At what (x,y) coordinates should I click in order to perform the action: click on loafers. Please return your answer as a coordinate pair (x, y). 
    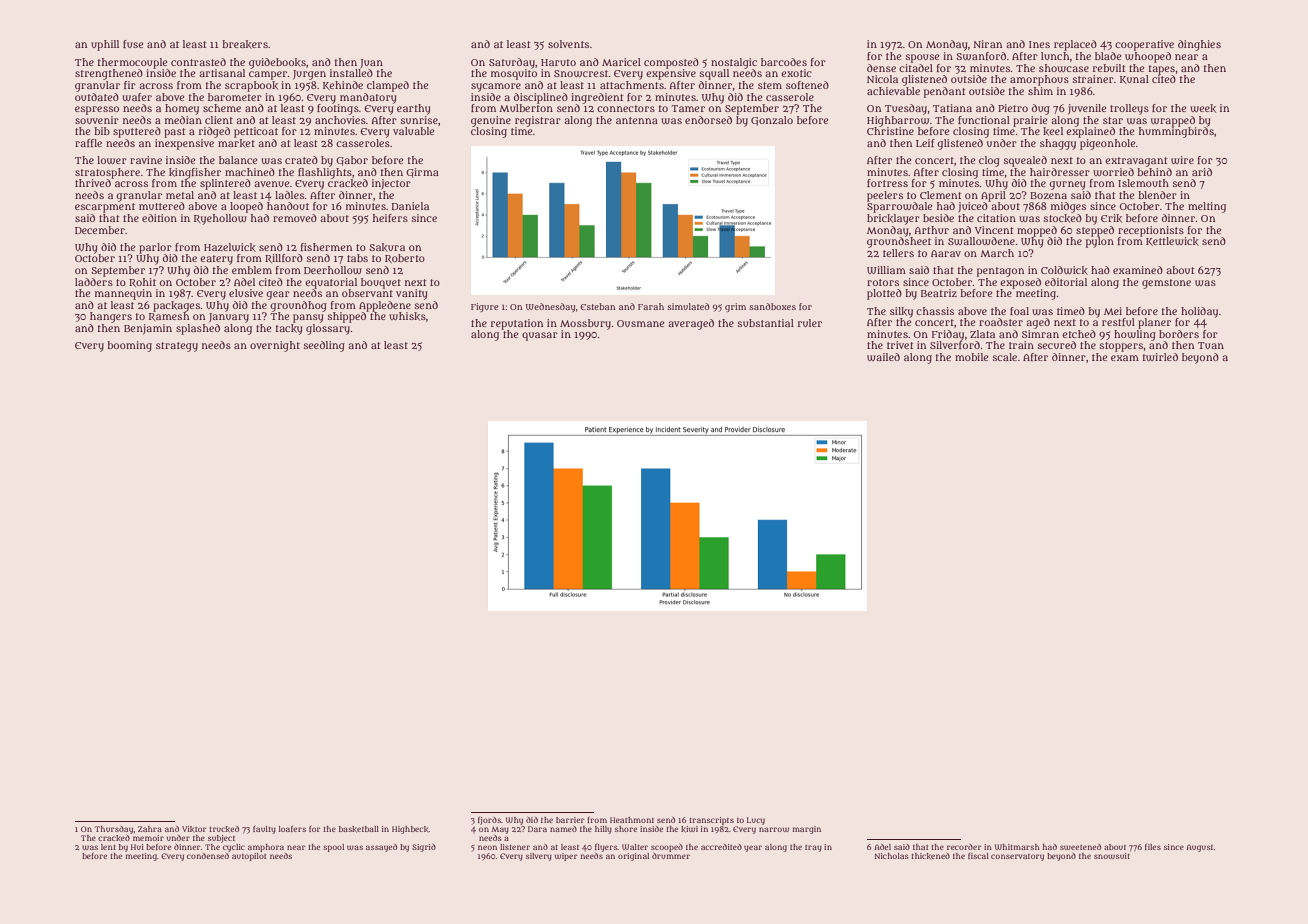
    Looking at the image, I should click on (292, 828).
